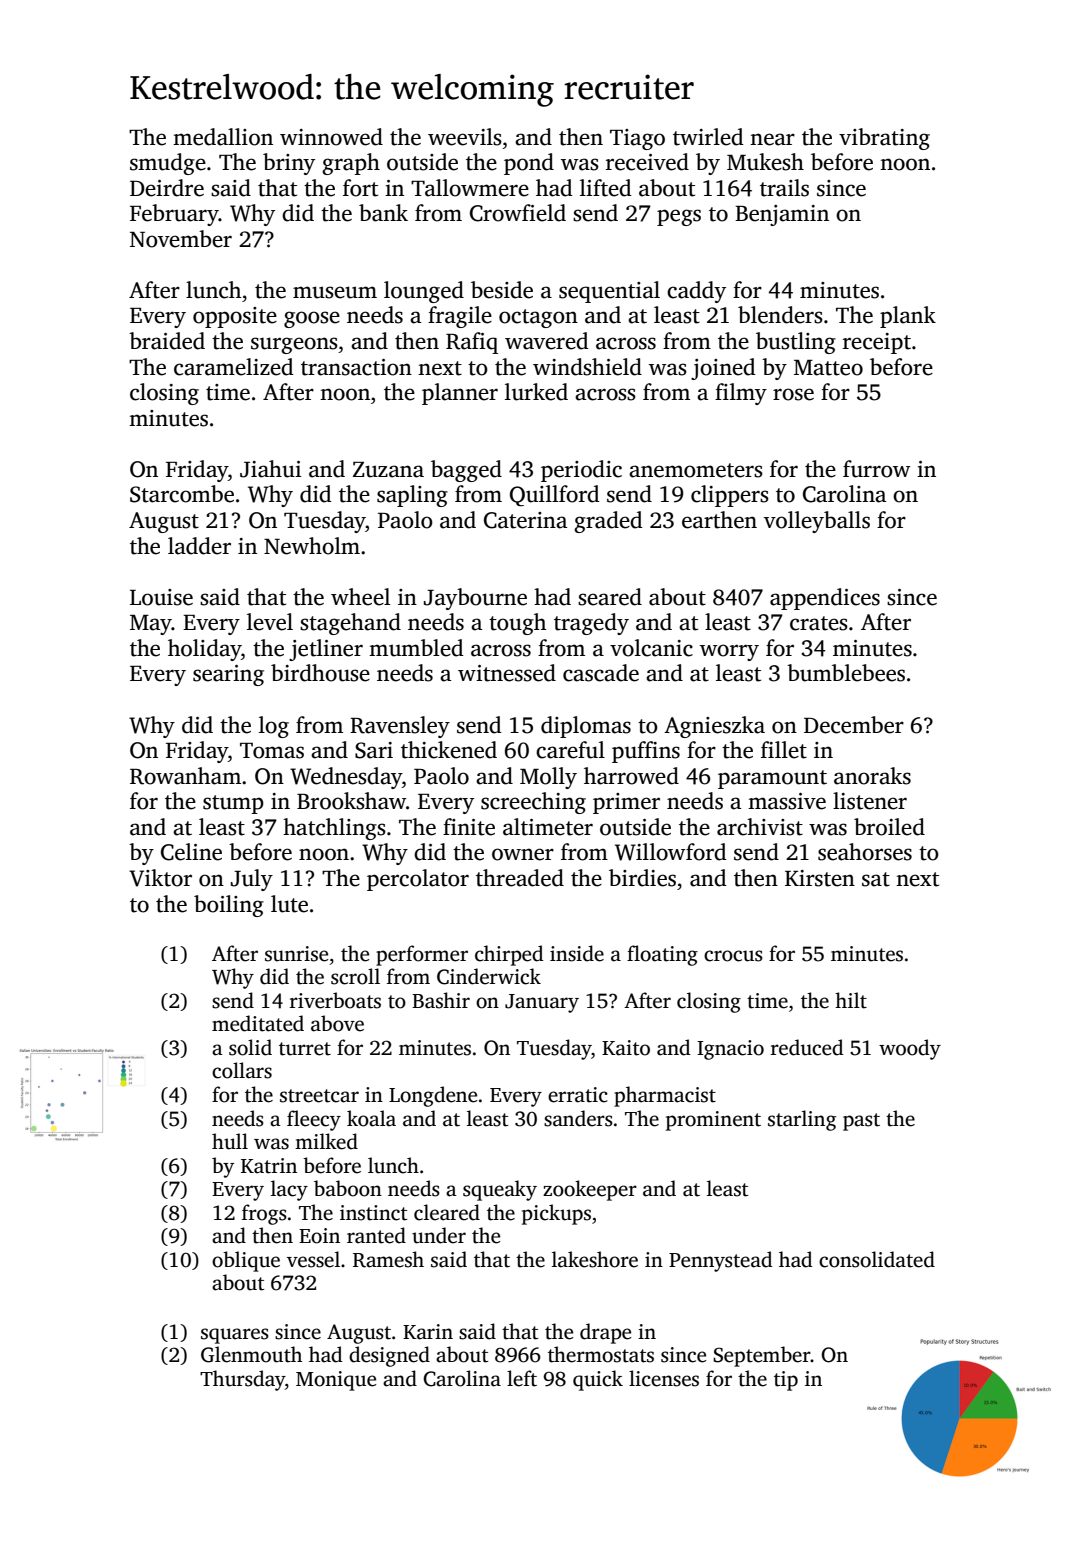 The image size is (1073, 1555). Describe the element at coordinates (714, 727) in the document. I see `Agnieszka` at that location.
